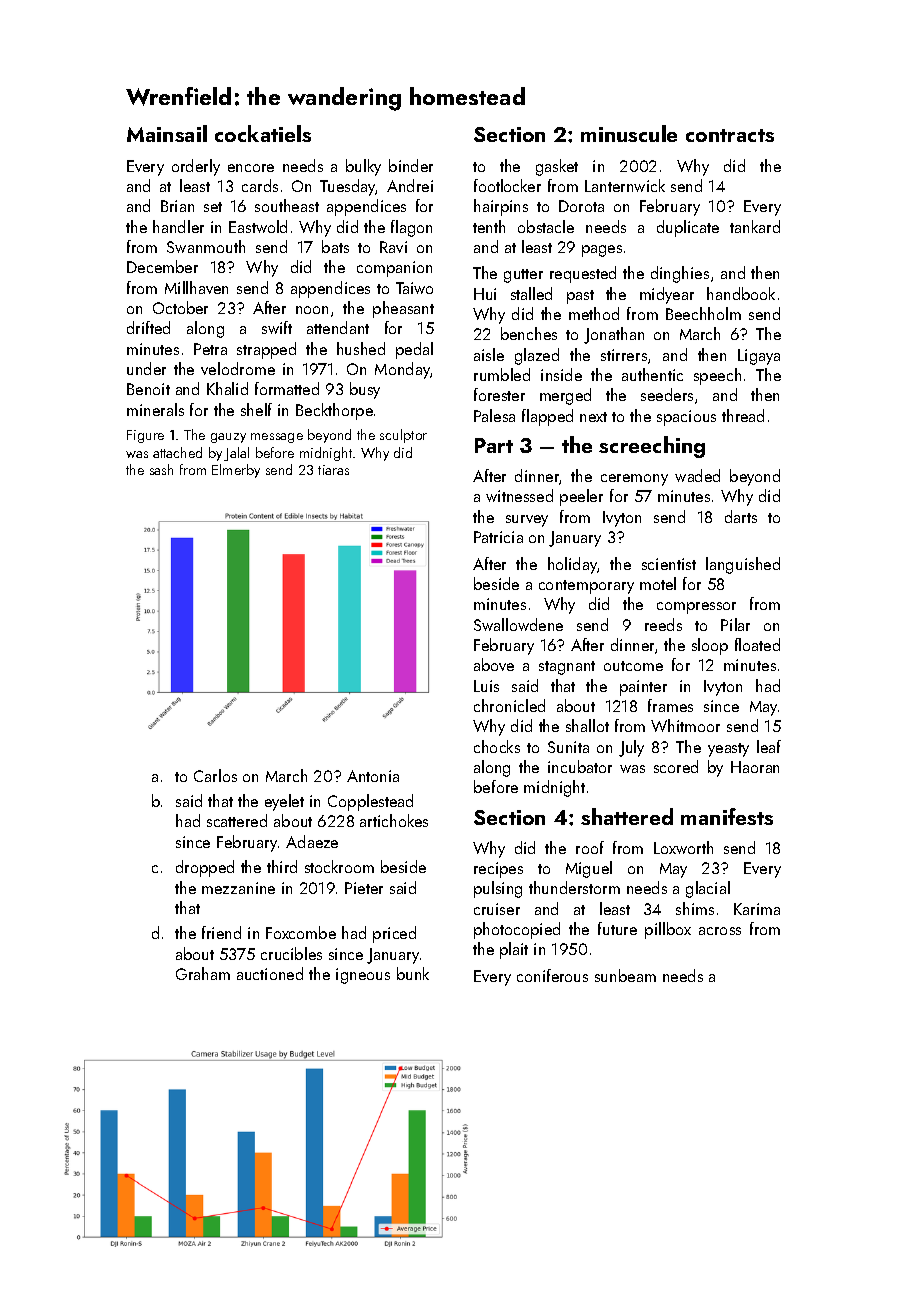 Image resolution: width=908 pixels, height=1316 pixels. What do you see at coordinates (414, 288) in the page?
I see `Taiwo` at bounding box center [414, 288].
